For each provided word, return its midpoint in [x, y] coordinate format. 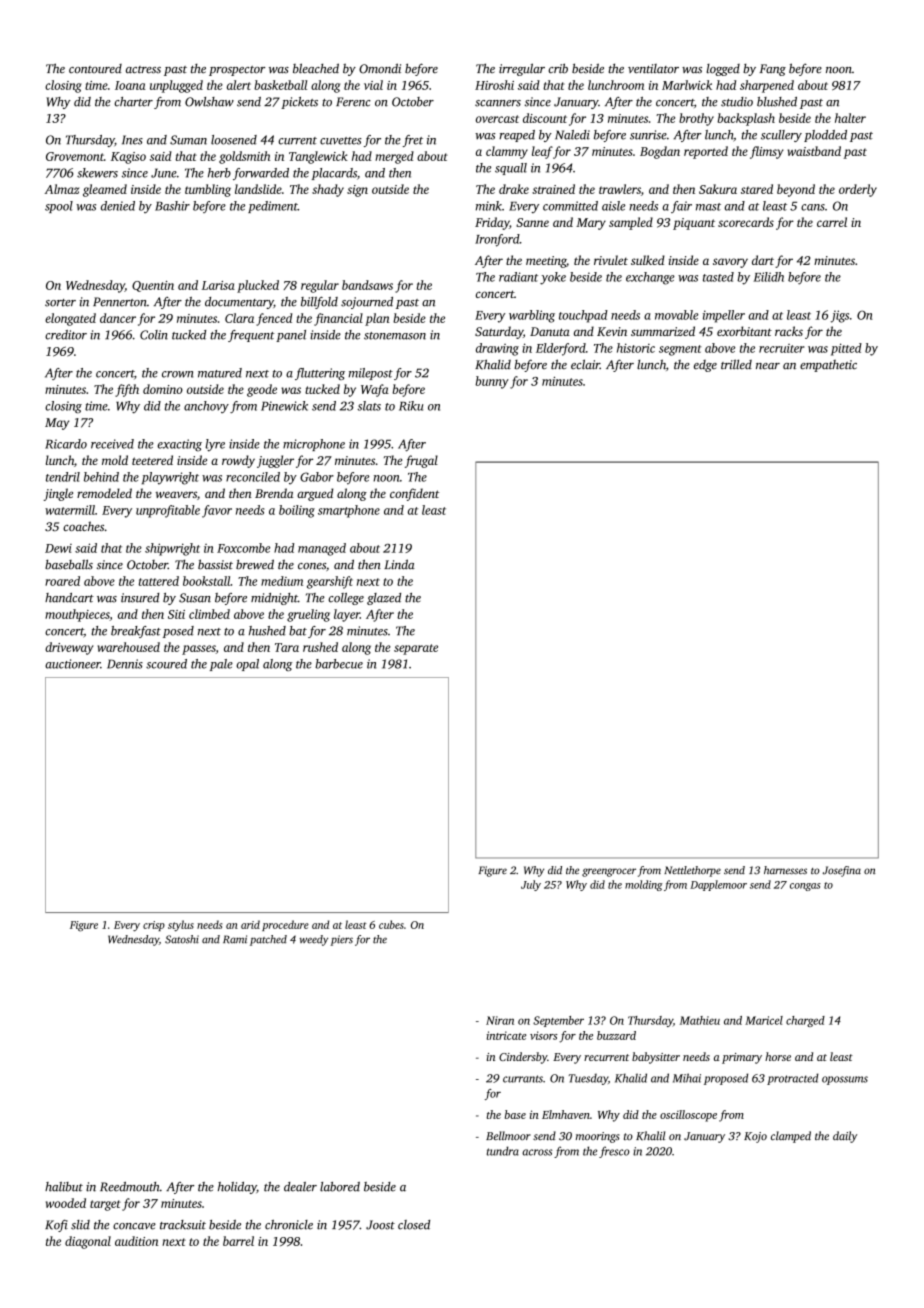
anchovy [206, 407]
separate [416, 649]
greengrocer [609, 872]
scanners [498, 103]
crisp [154, 926]
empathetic [828, 366]
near [768, 366]
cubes [391, 924]
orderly [858, 190]
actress [143, 70]
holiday [237, 1188]
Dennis [125, 664]
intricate [506, 1035]
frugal [421, 461]
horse [778, 1056]
